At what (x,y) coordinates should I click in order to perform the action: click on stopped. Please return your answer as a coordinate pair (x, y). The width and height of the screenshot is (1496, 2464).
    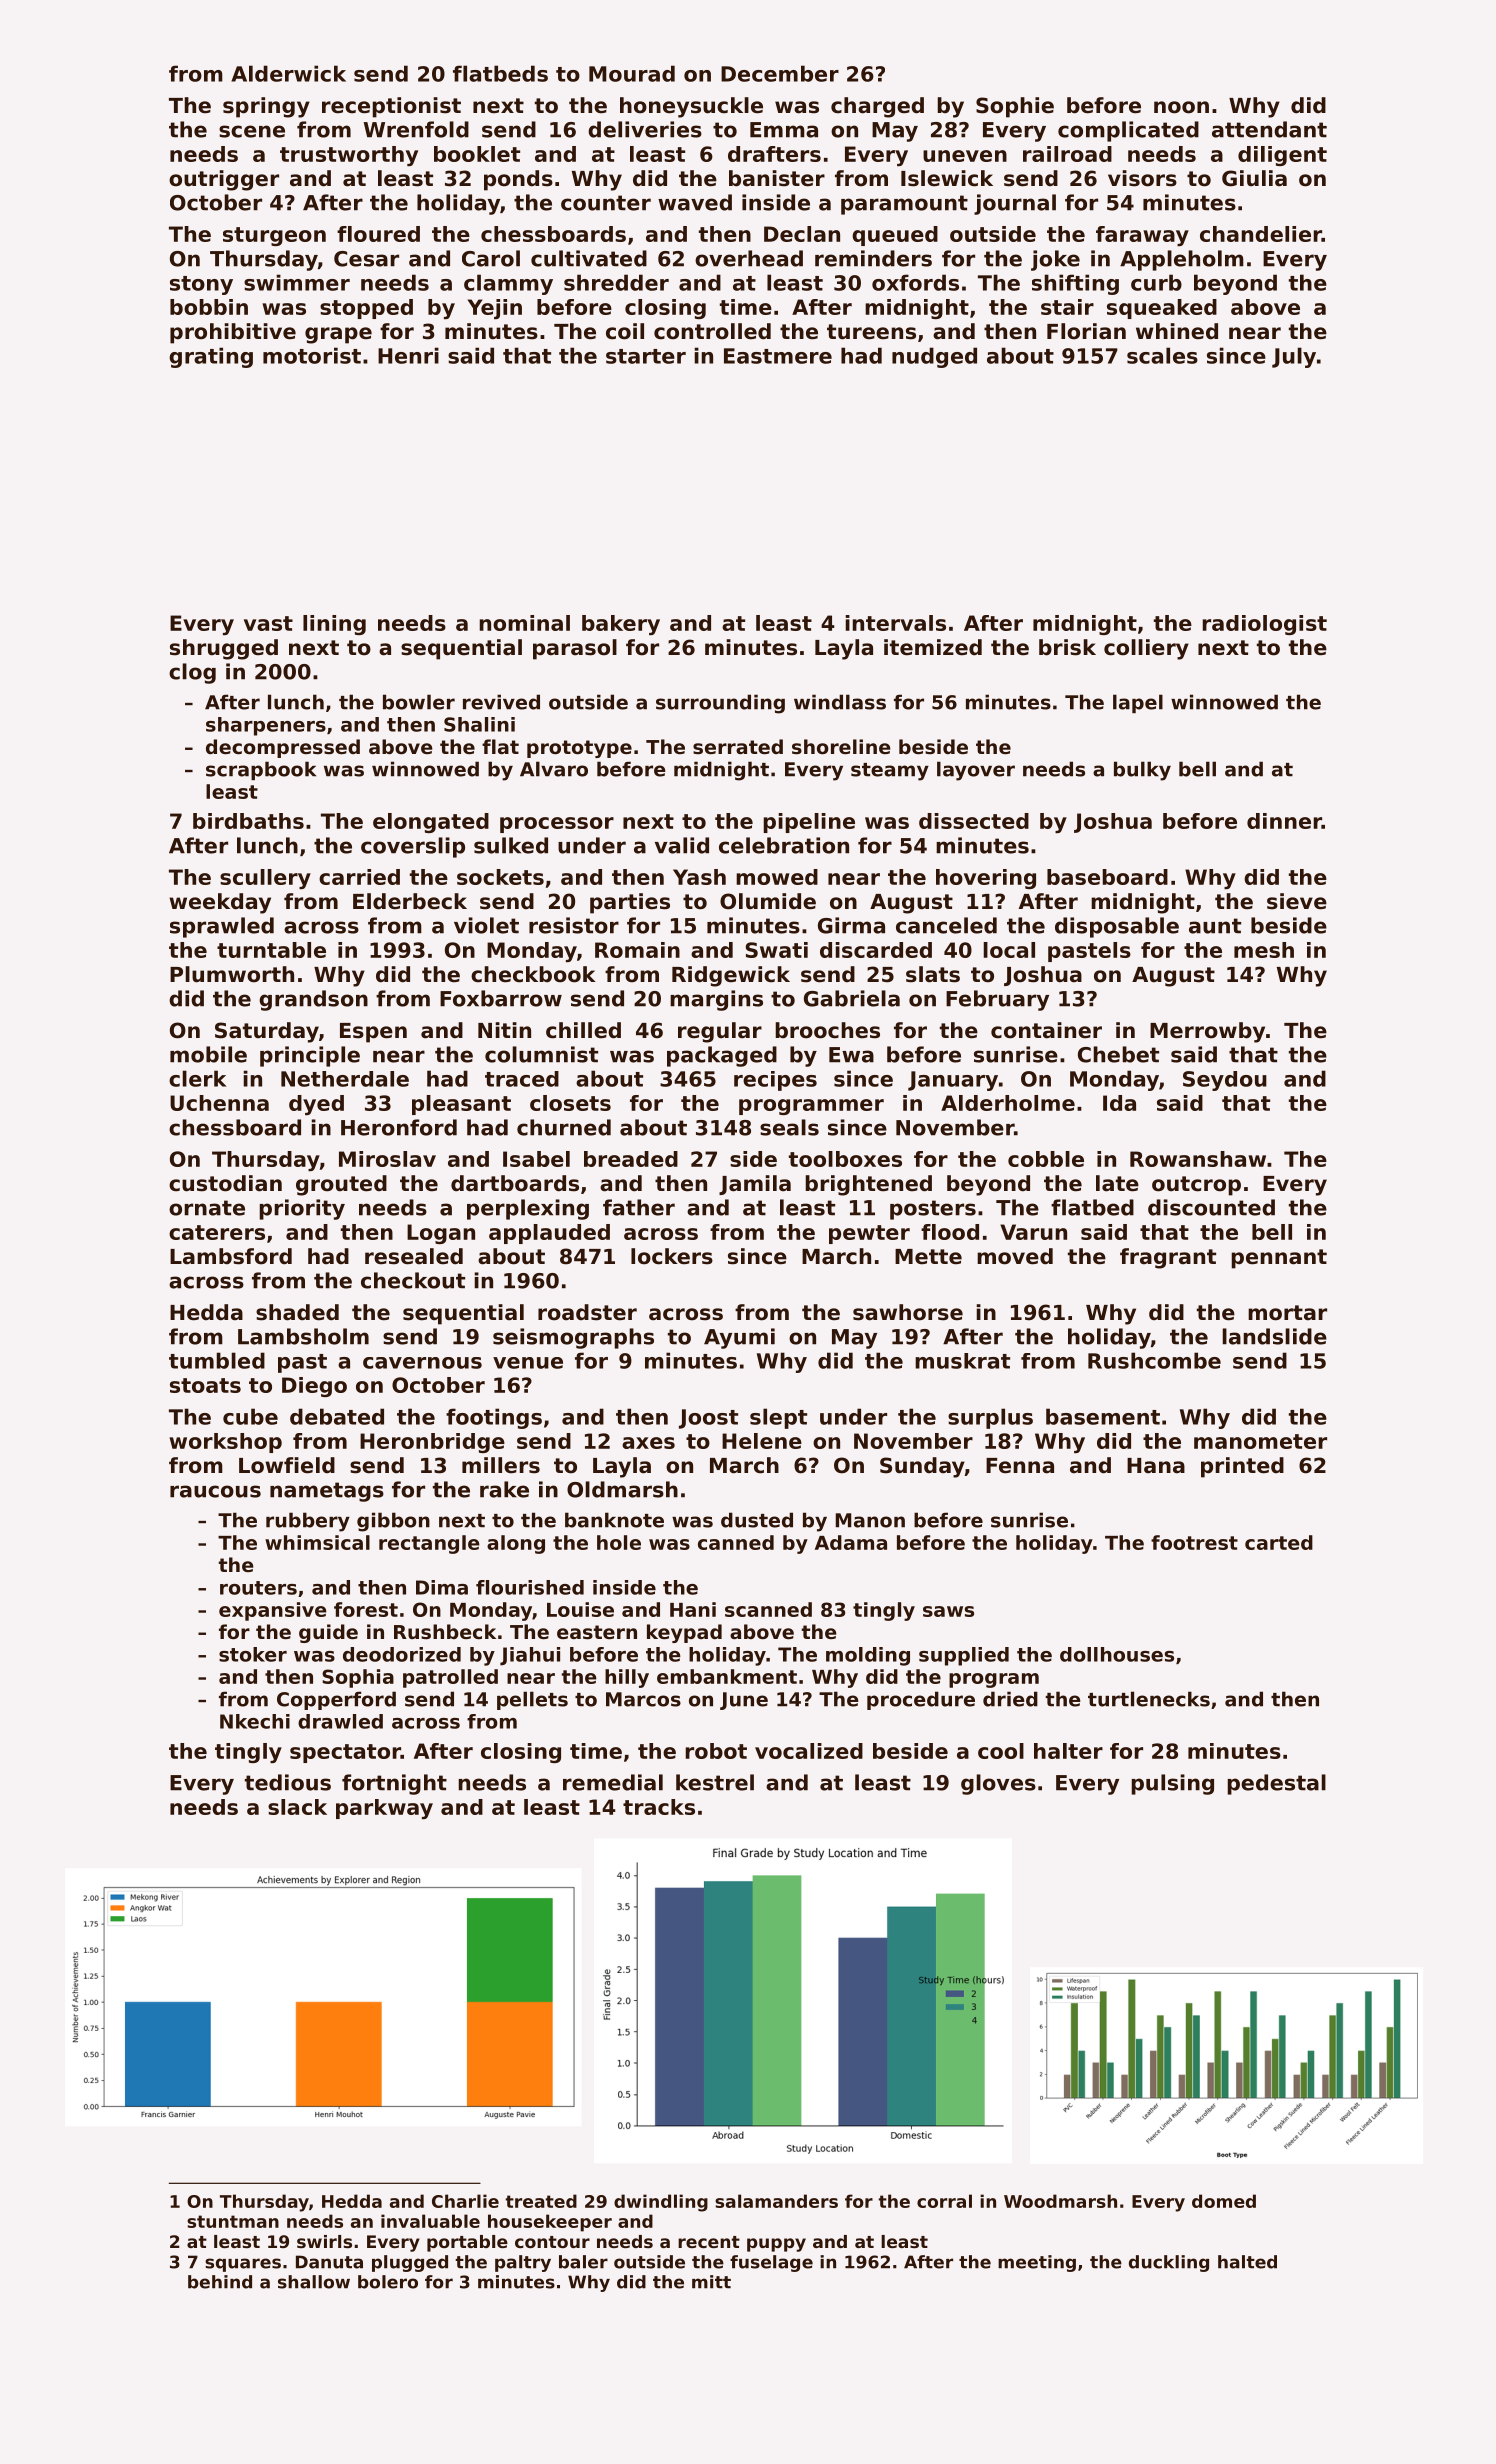
    Looking at the image, I should click on (366, 309).
